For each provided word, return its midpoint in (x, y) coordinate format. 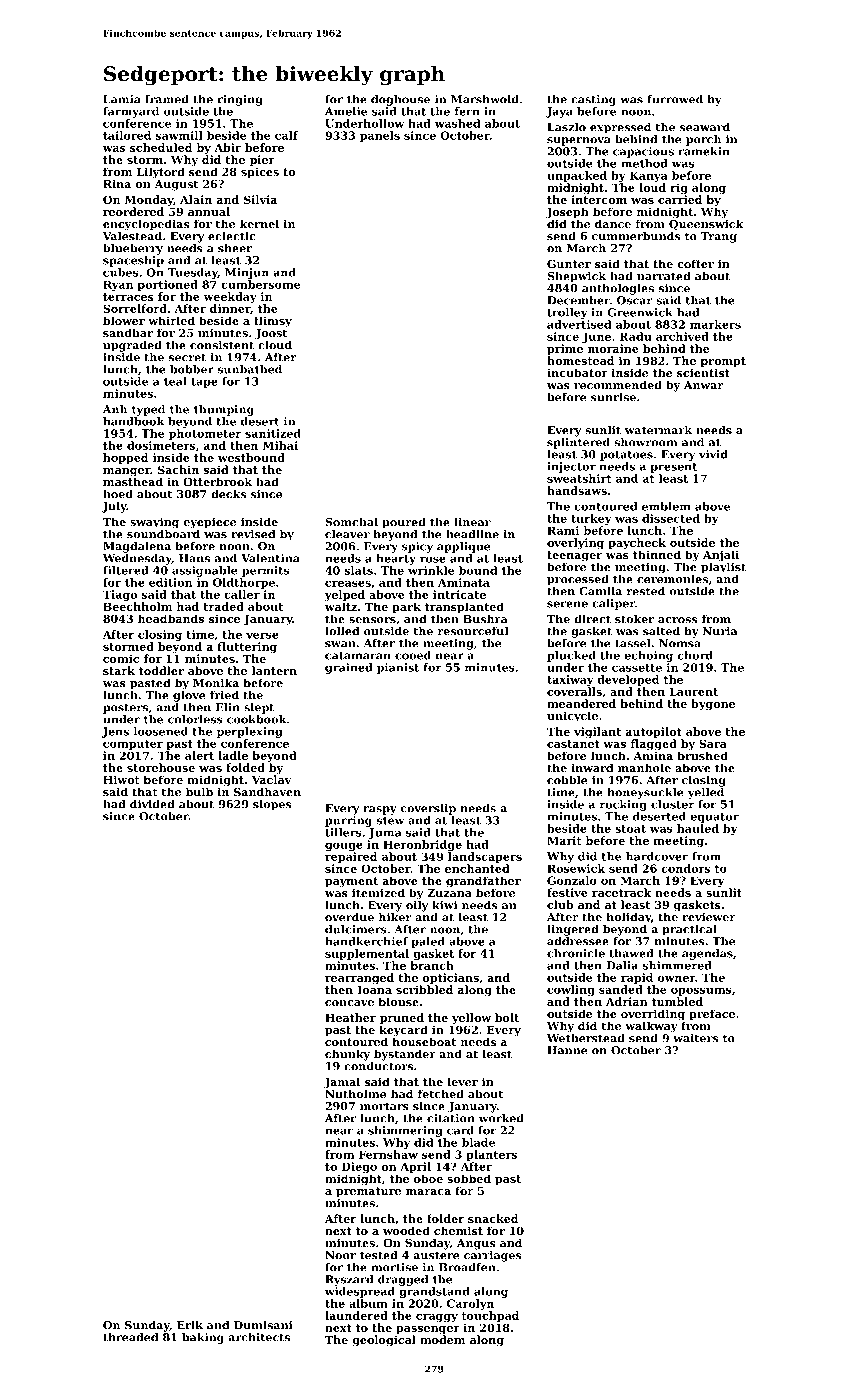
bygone (713, 705)
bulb (199, 791)
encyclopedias (146, 225)
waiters (695, 1038)
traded (223, 606)
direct (592, 619)
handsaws (577, 490)
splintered (578, 443)
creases (348, 584)
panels (380, 136)
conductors (378, 1066)
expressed (620, 128)
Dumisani (263, 1325)
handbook (133, 421)
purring (348, 821)
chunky (347, 1055)
